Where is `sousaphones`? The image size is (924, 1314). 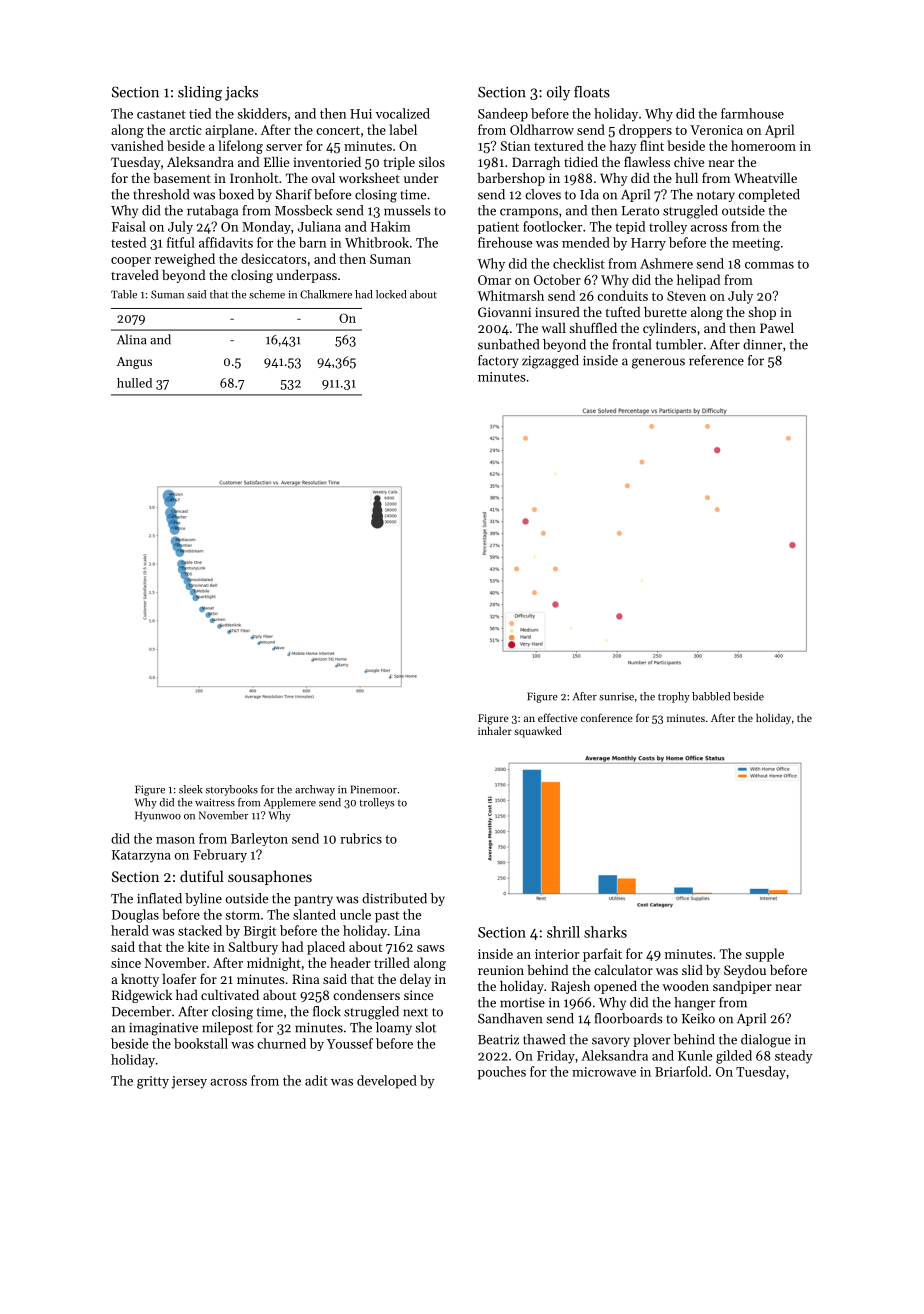
sousaphones is located at coordinates (270, 877).
